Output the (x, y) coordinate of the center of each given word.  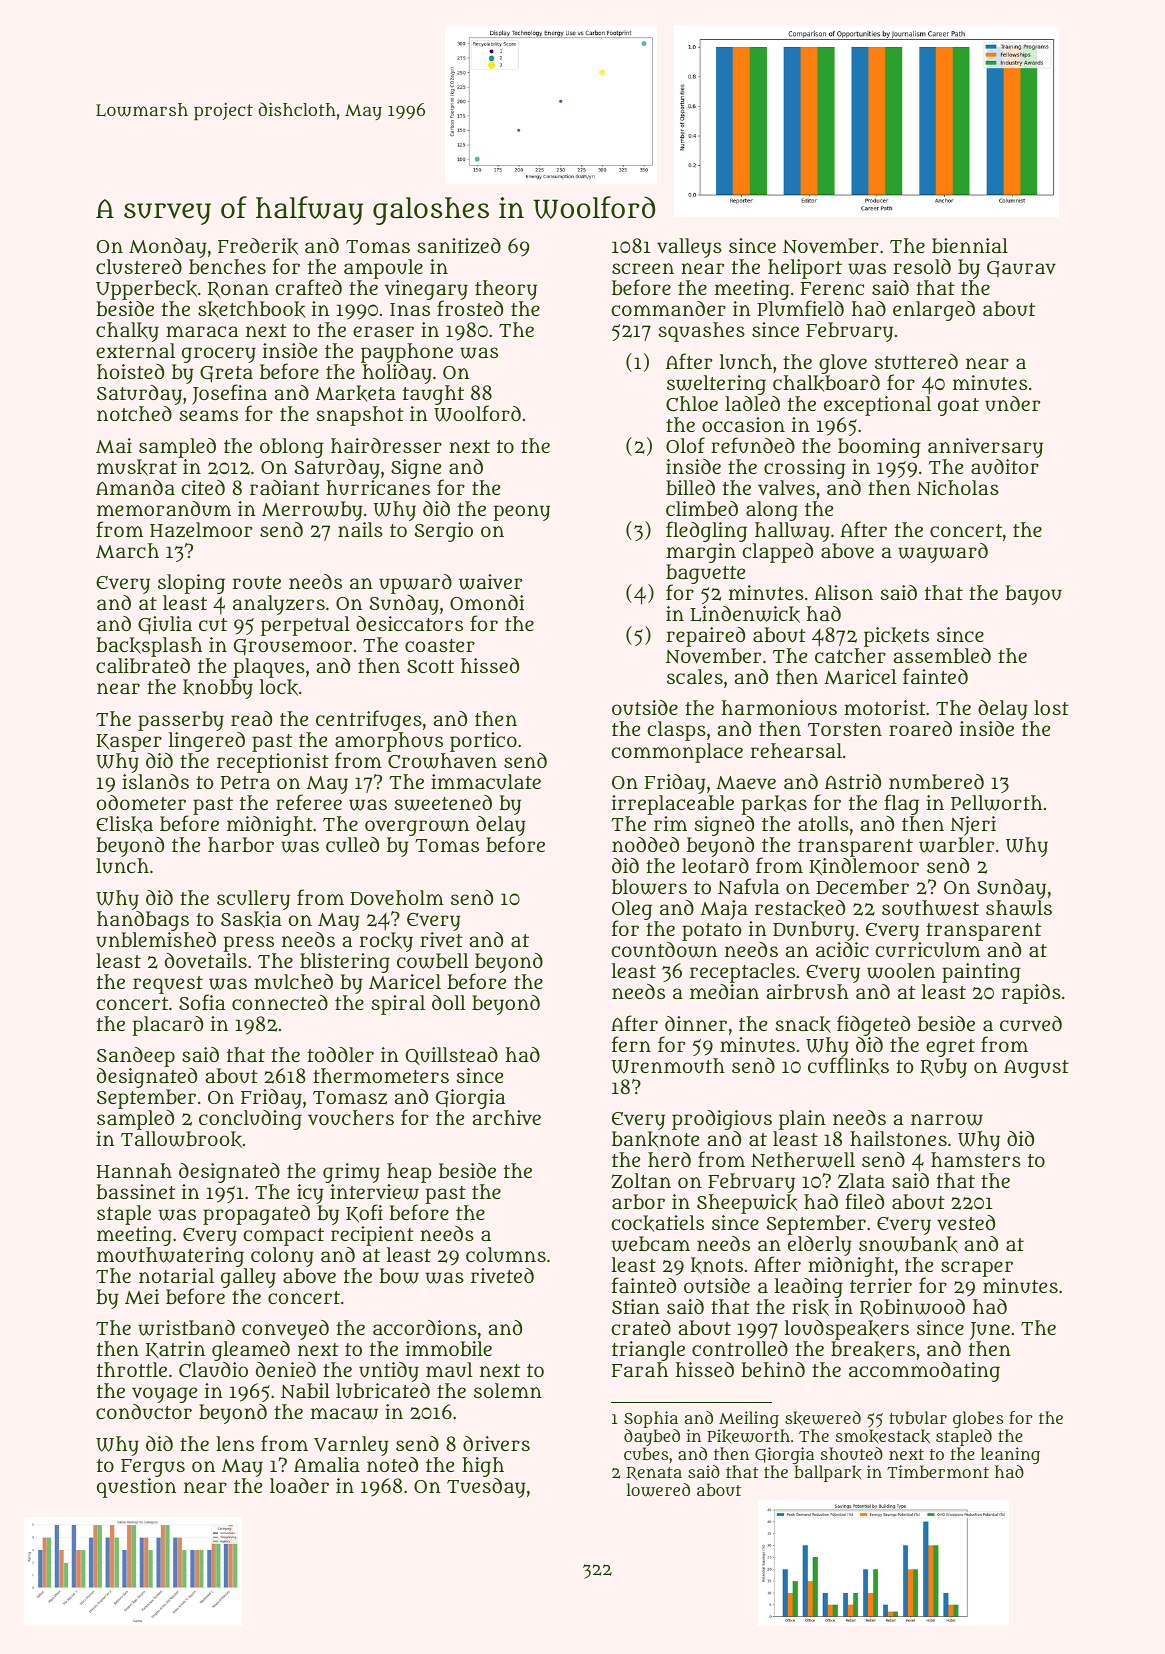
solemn (508, 1390)
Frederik (258, 246)
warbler (956, 845)
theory (506, 290)
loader (299, 1485)
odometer (141, 802)
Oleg (632, 910)
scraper (977, 1269)
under (1012, 404)
